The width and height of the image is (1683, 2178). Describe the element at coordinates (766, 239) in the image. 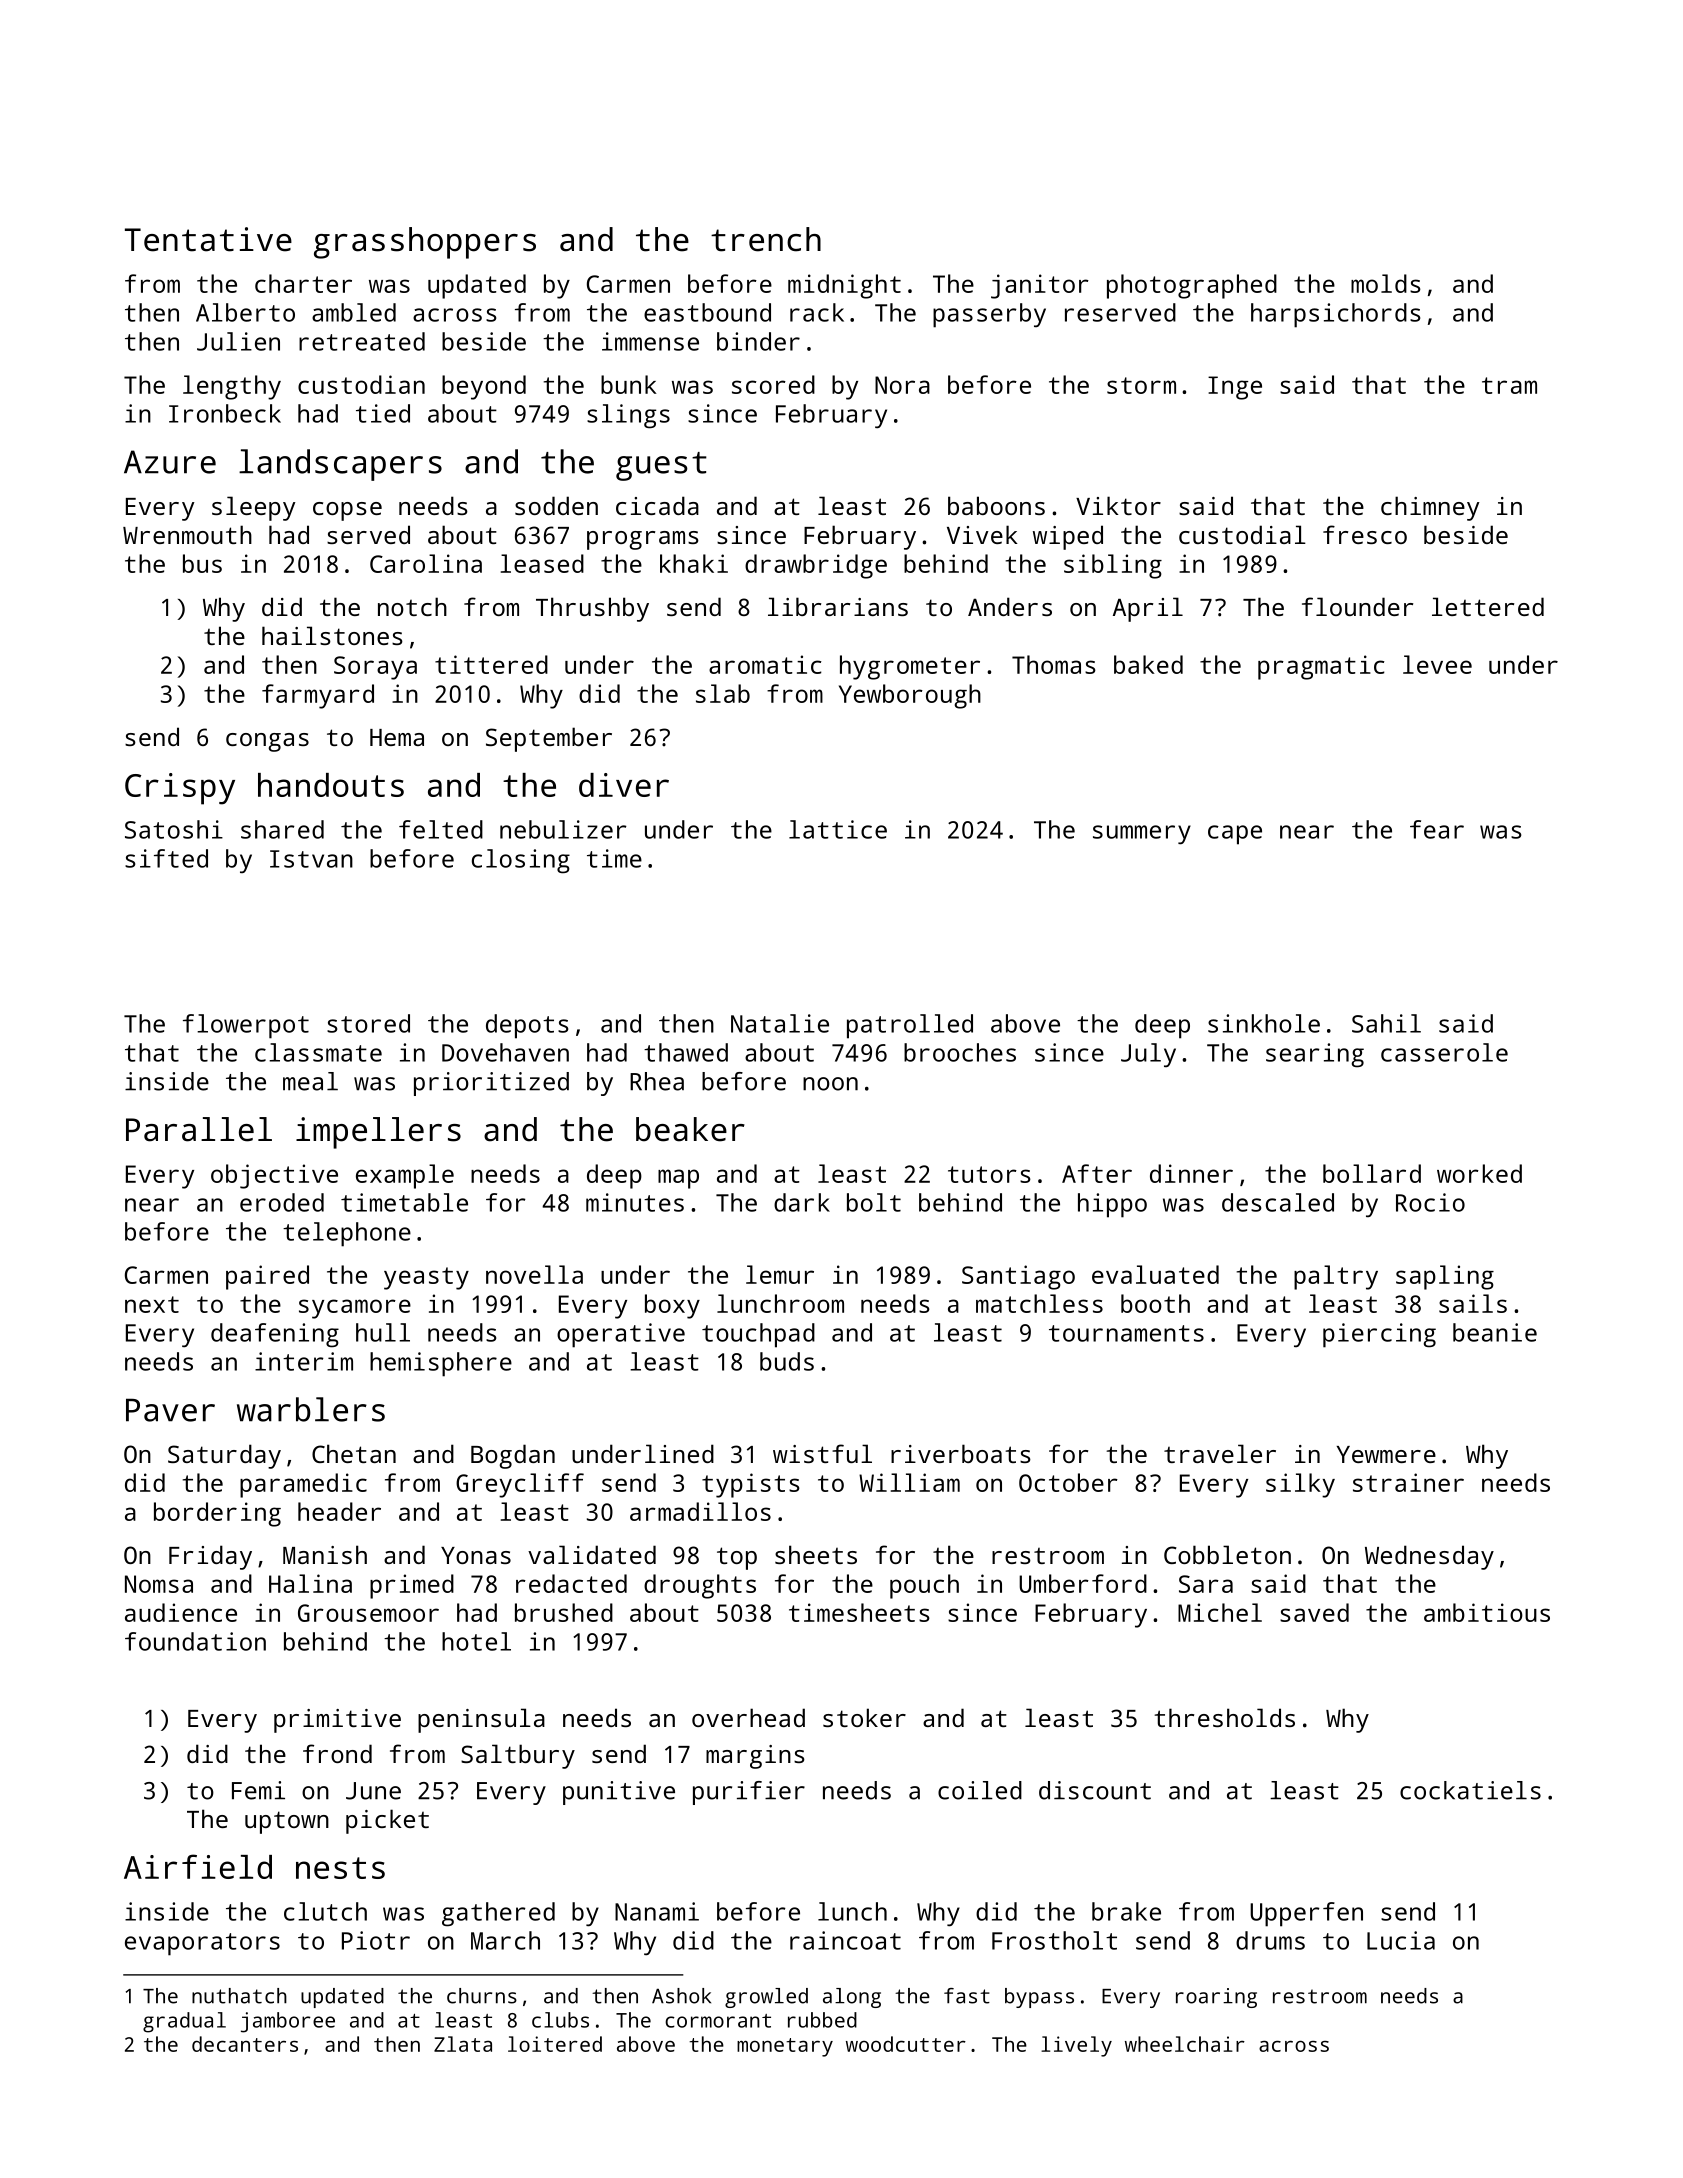

I see `trench` at that location.
